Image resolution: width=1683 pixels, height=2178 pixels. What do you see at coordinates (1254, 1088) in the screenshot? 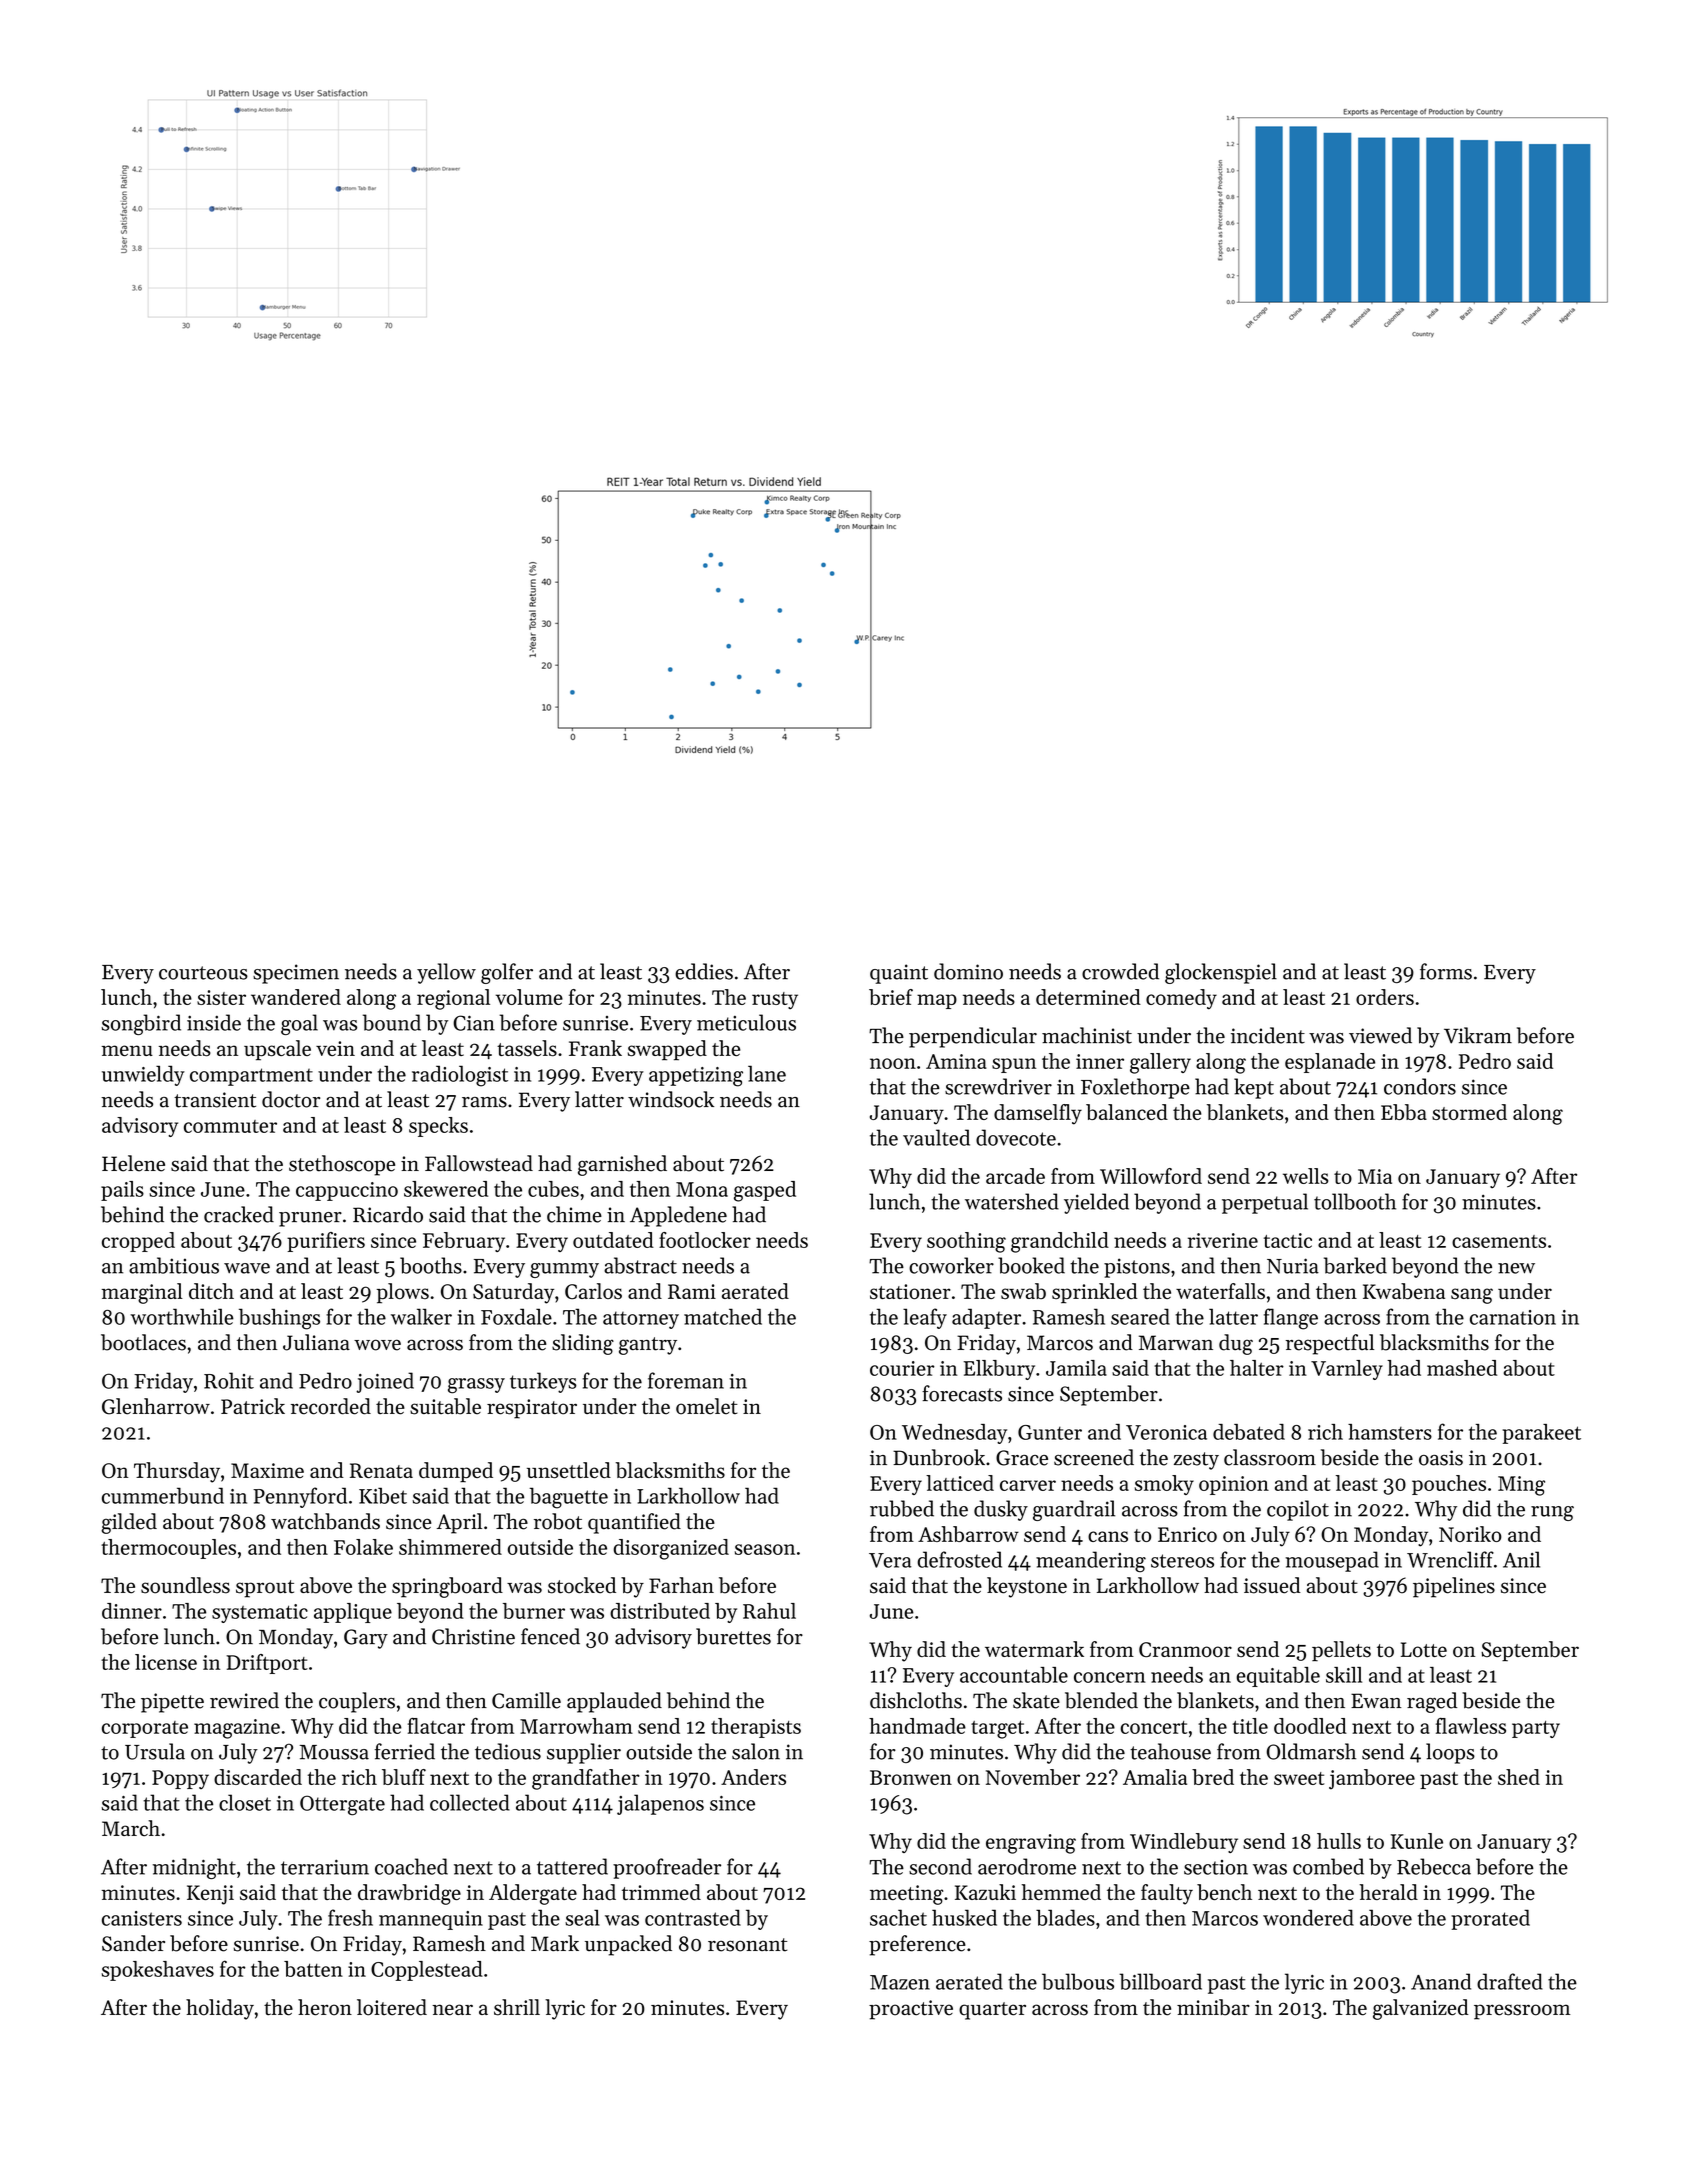
I see `kept` at bounding box center [1254, 1088].
